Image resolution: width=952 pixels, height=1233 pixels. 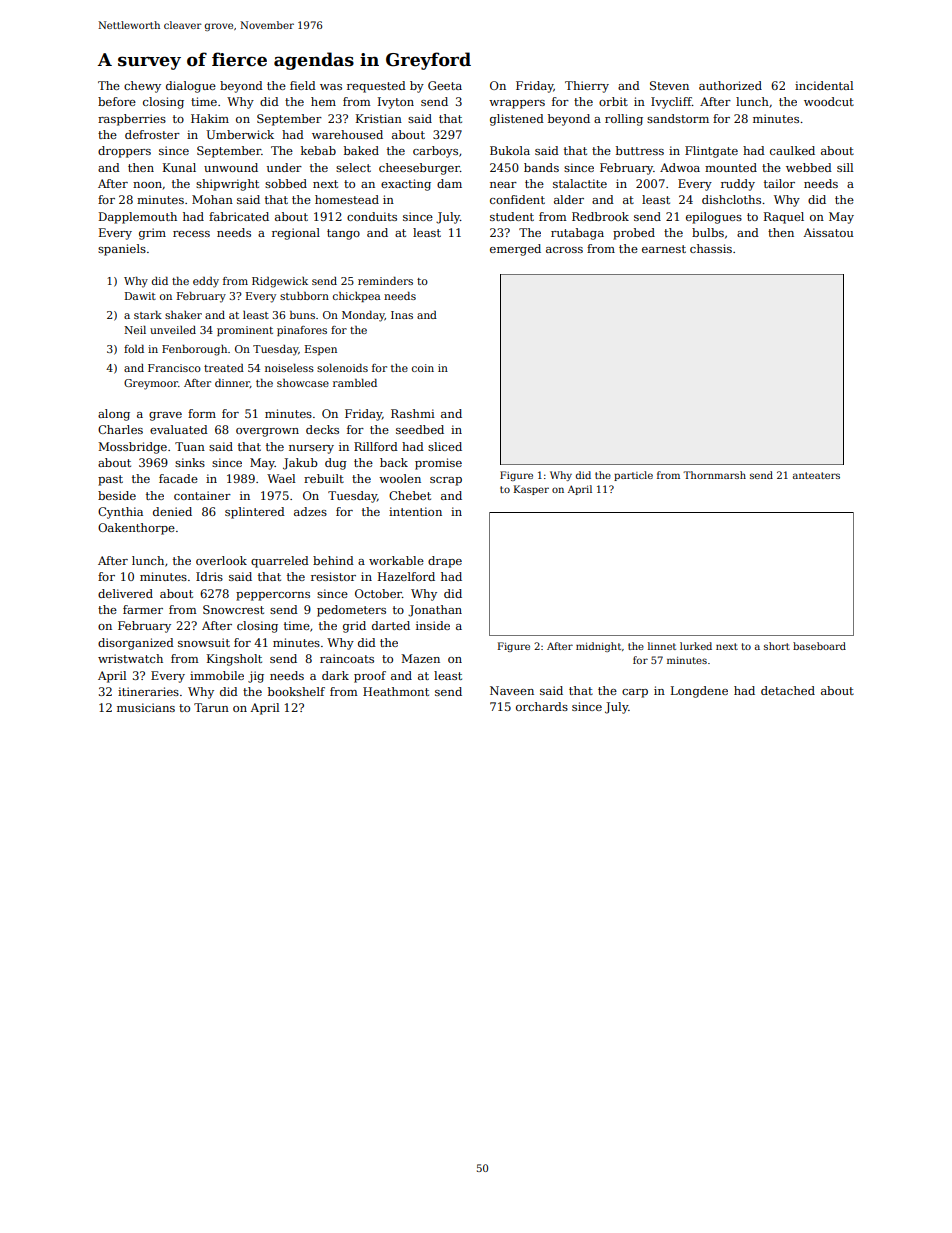 What do you see at coordinates (402, 315) in the screenshot?
I see `Inas` at bounding box center [402, 315].
